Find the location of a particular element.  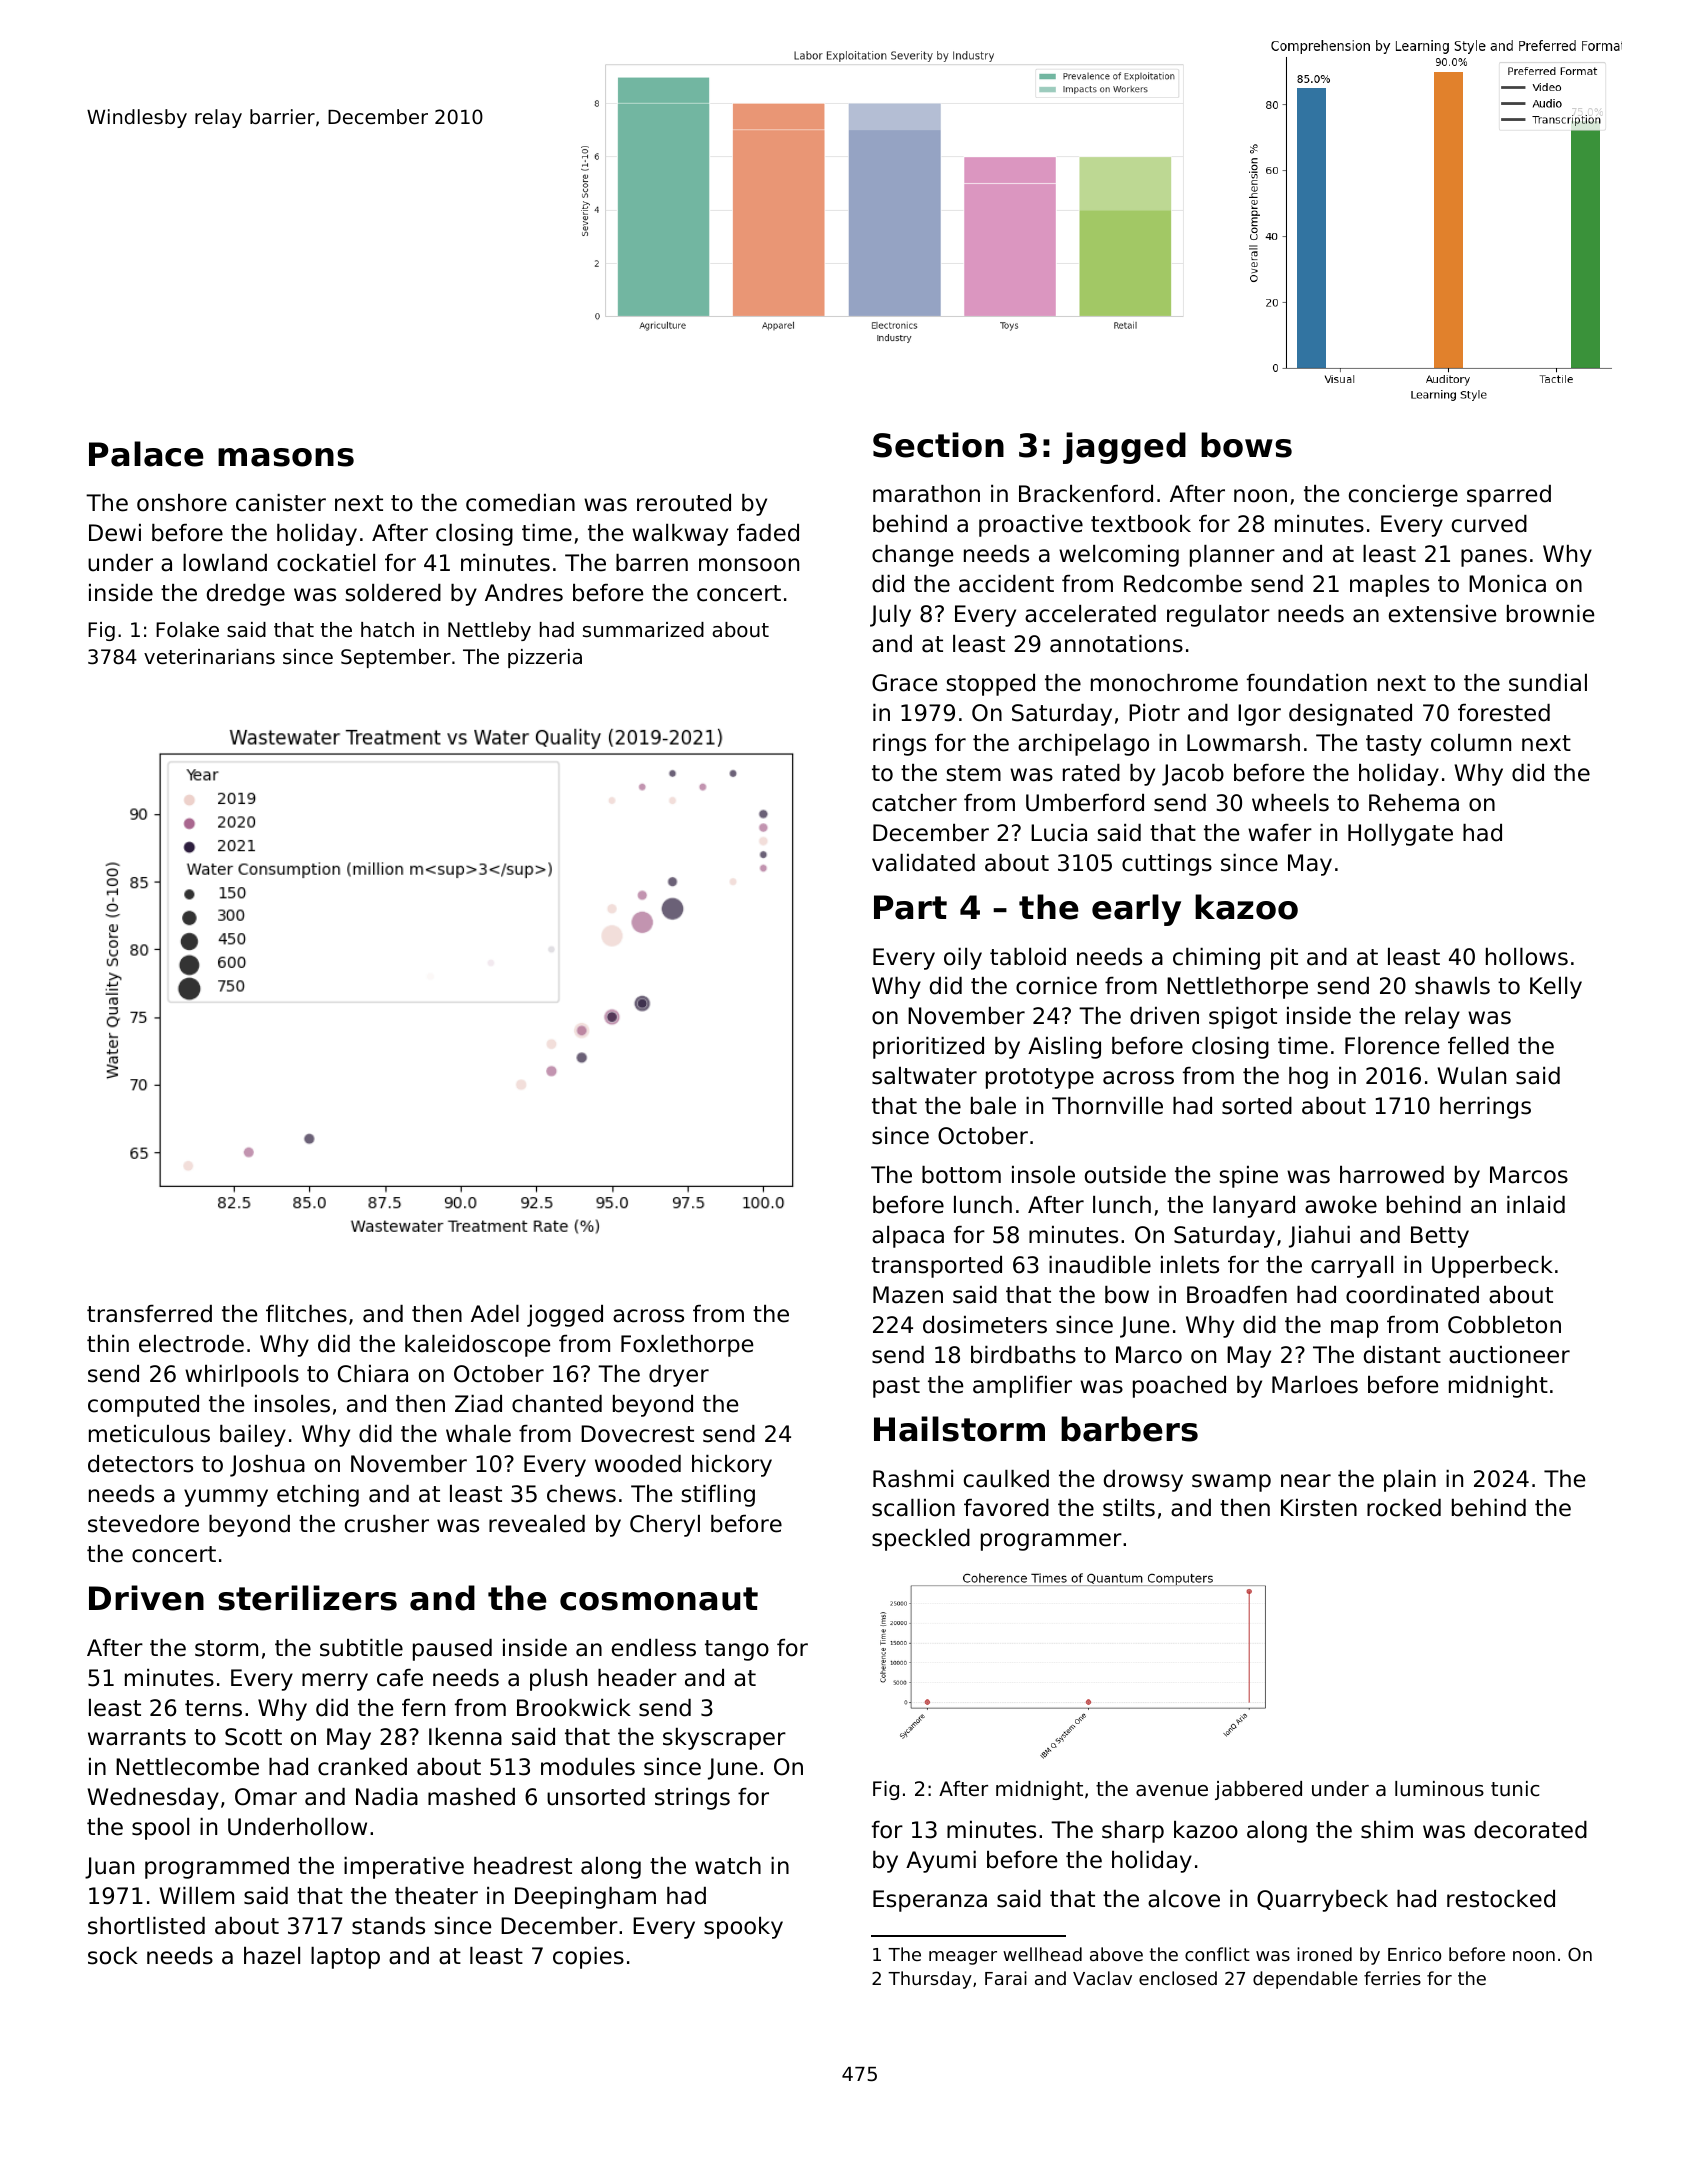

bows is located at coordinates (1246, 445).
